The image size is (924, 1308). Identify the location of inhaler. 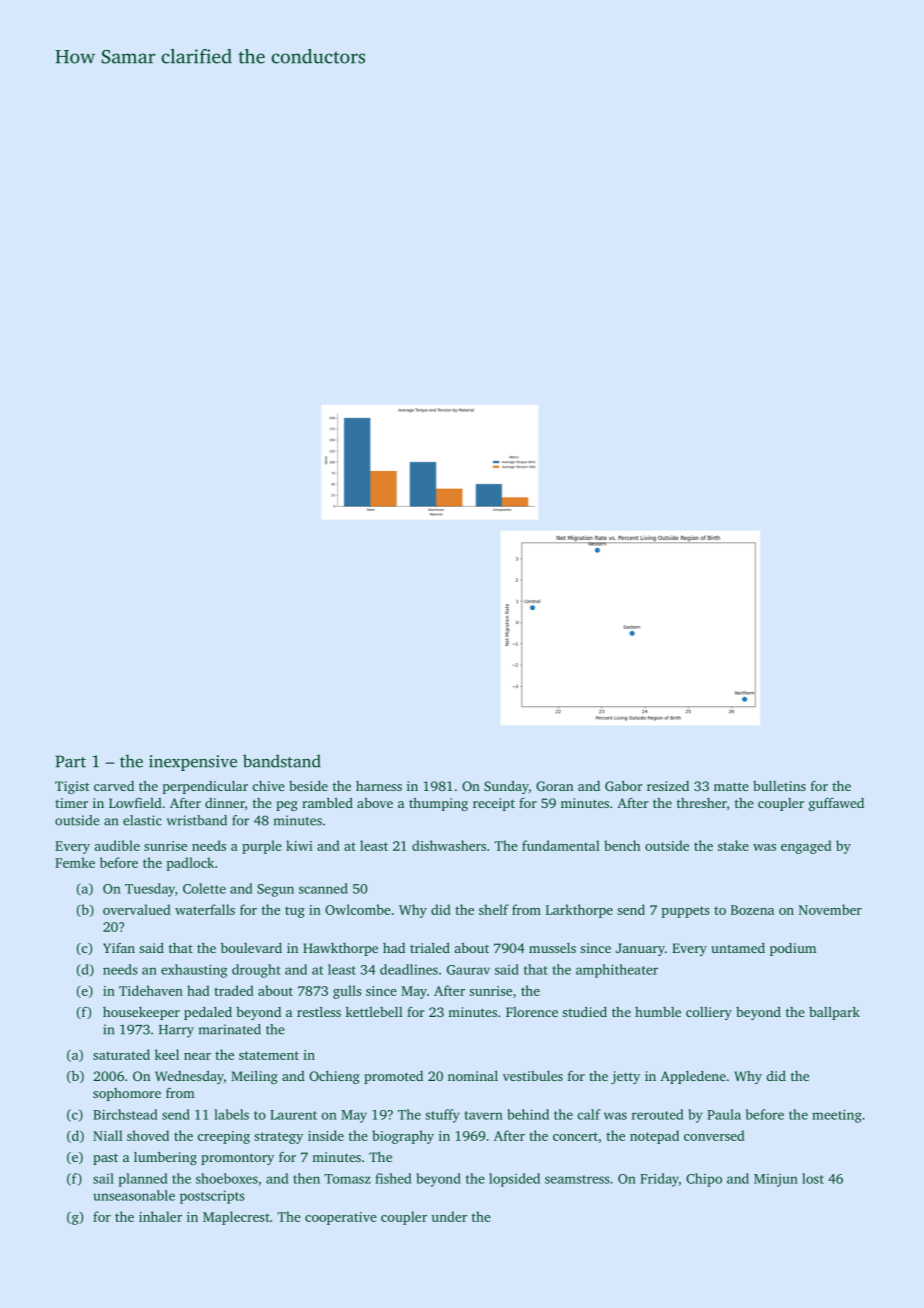
(160, 1216).
